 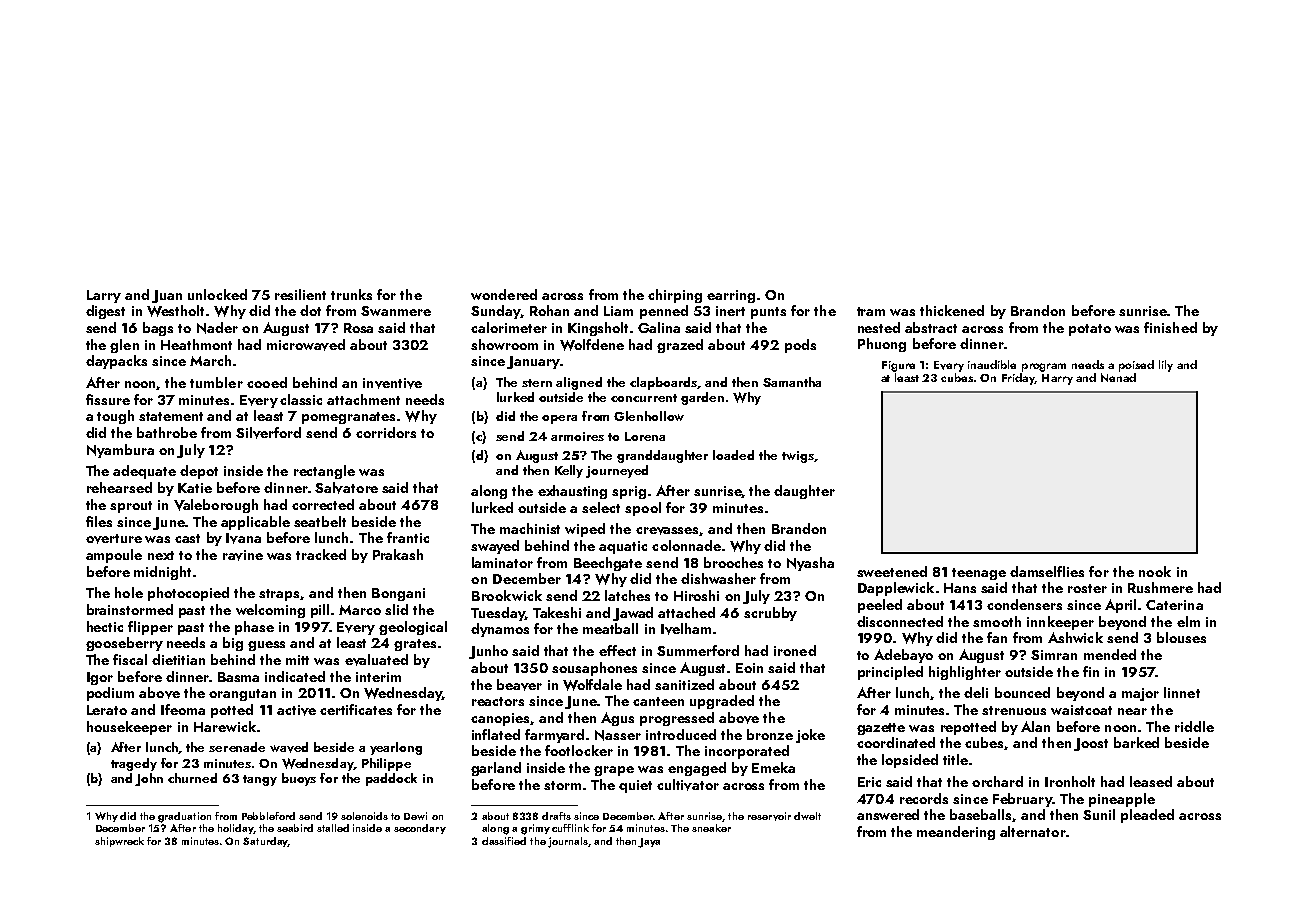 I want to click on Saturday, so click(x=265, y=842).
